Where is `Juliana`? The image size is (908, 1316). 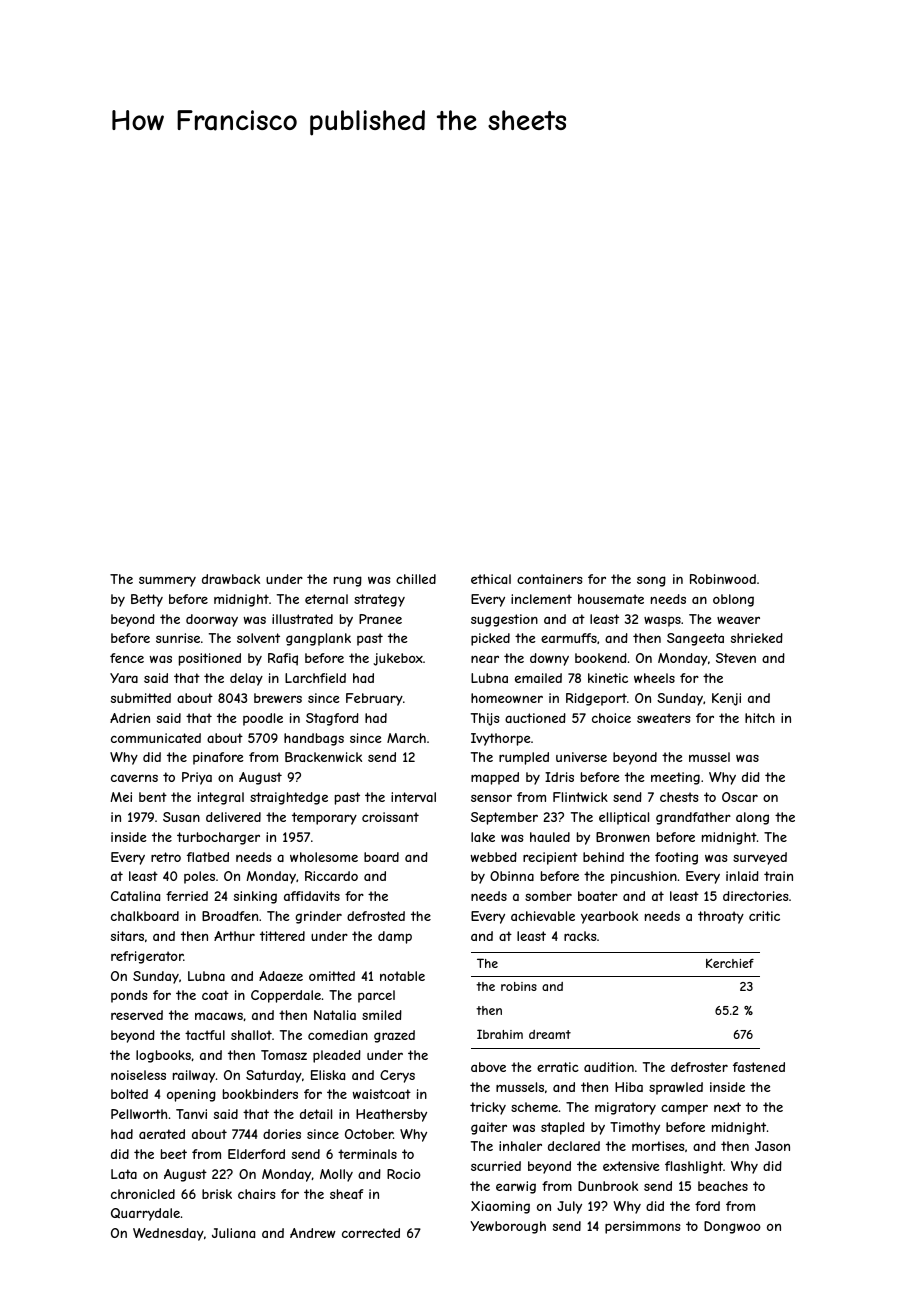
Juliana is located at coordinates (233, 1233).
